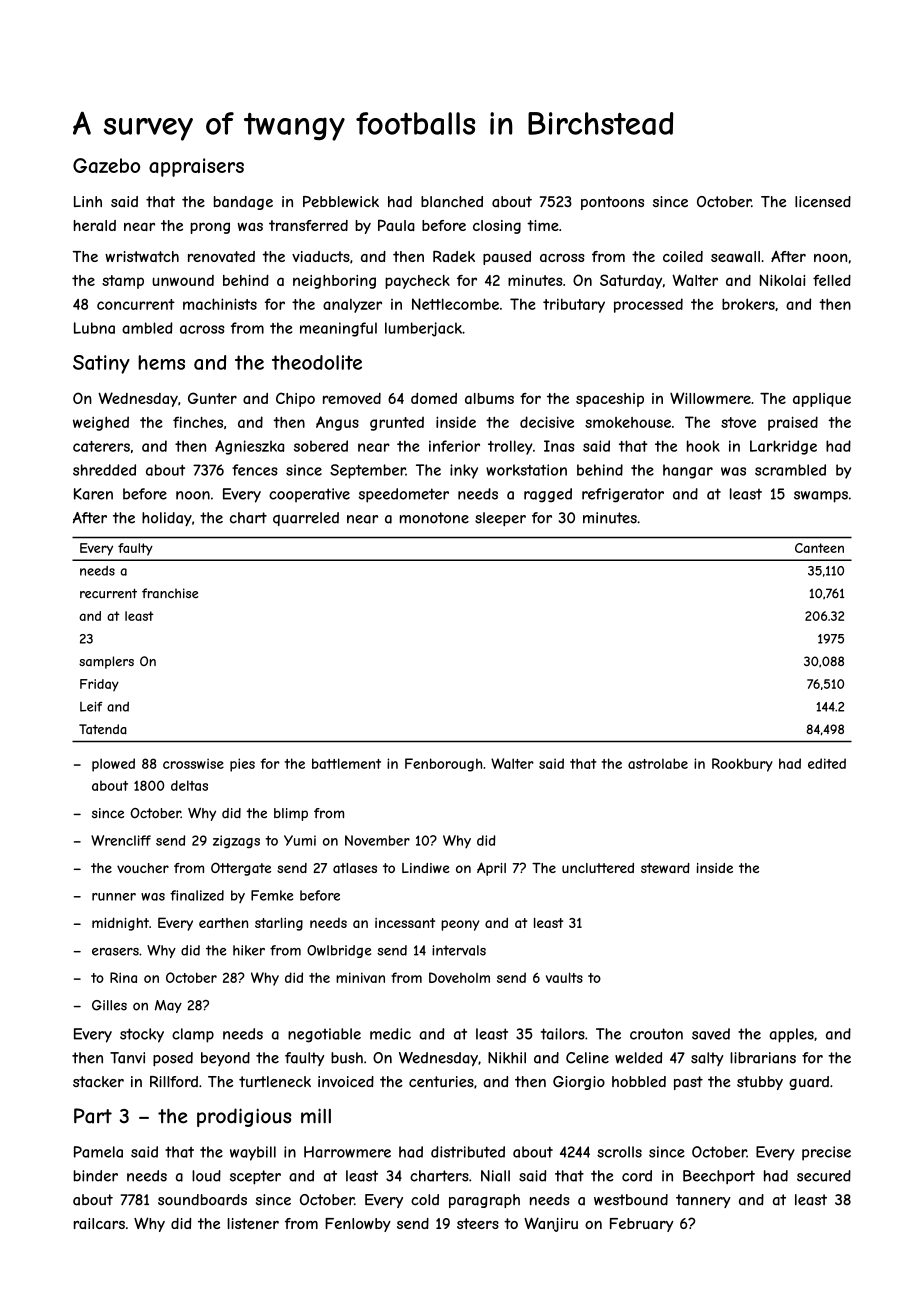  I want to click on ragged, so click(548, 495).
